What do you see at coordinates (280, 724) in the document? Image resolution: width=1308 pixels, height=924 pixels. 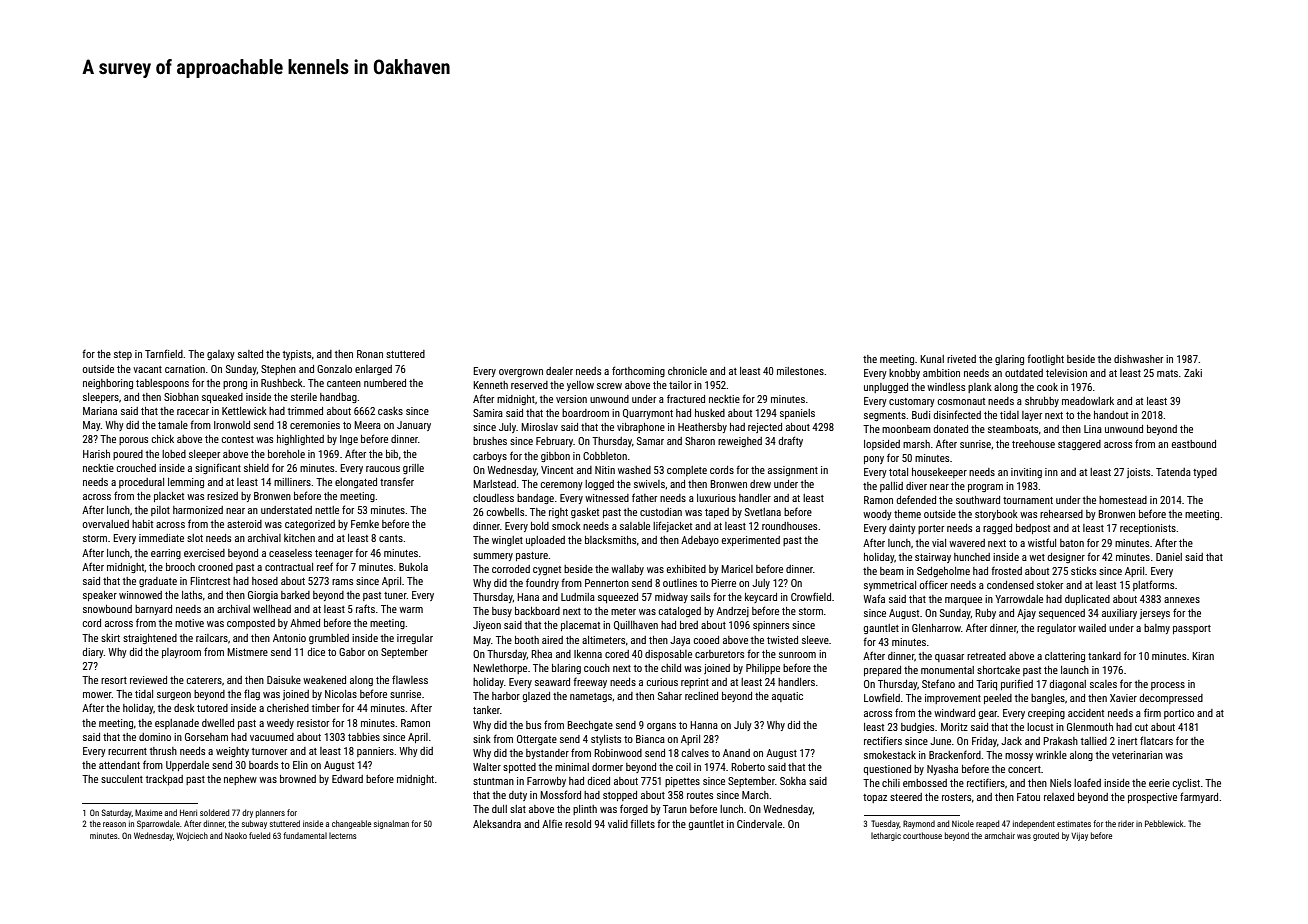 I see `weedy` at bounding box center [280, 724].
